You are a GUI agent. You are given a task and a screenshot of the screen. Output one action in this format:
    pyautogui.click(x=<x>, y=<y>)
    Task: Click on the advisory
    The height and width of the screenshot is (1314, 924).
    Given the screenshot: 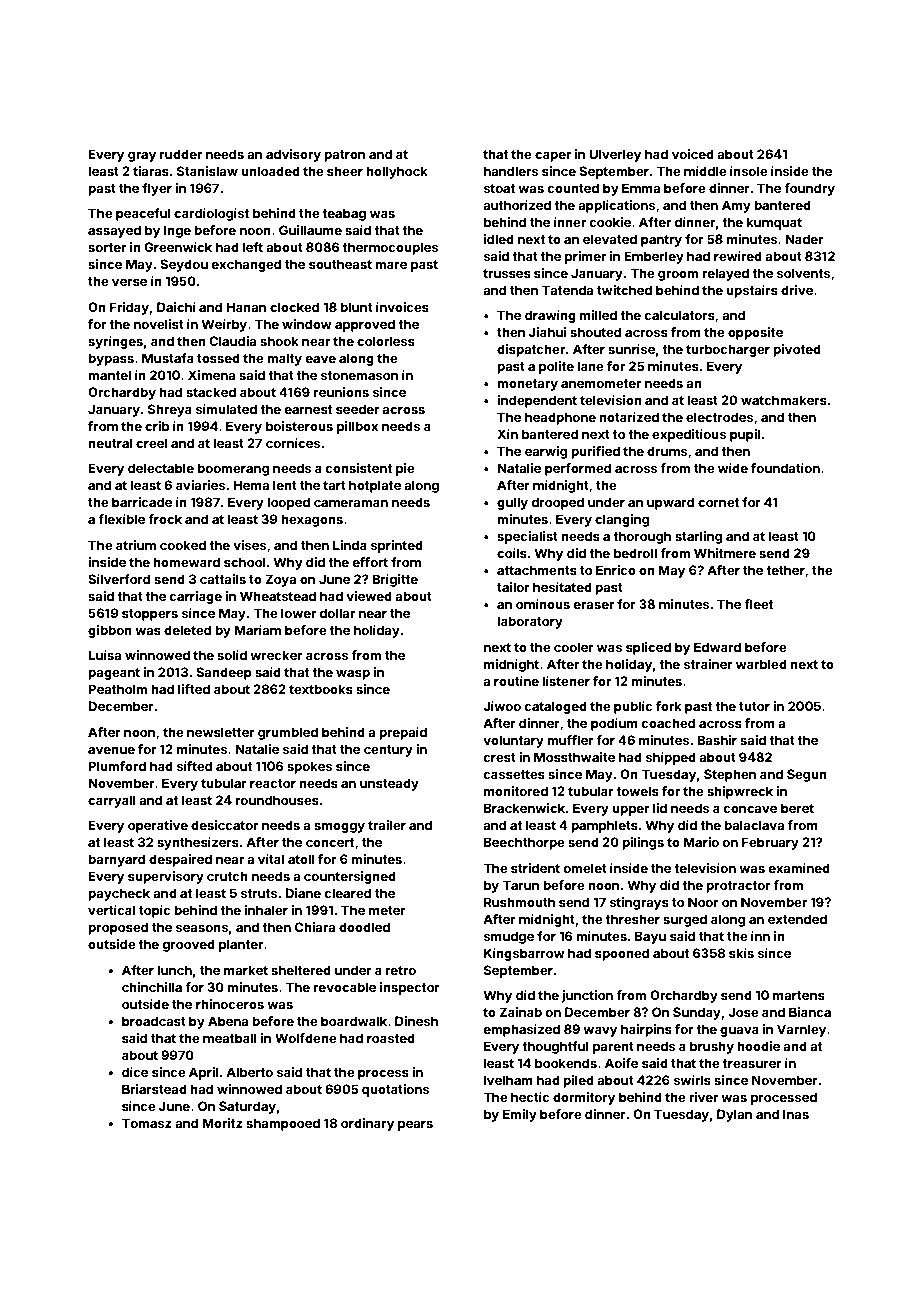 What is the action you would take?
    pyautogui.click(x=293, y=155)
